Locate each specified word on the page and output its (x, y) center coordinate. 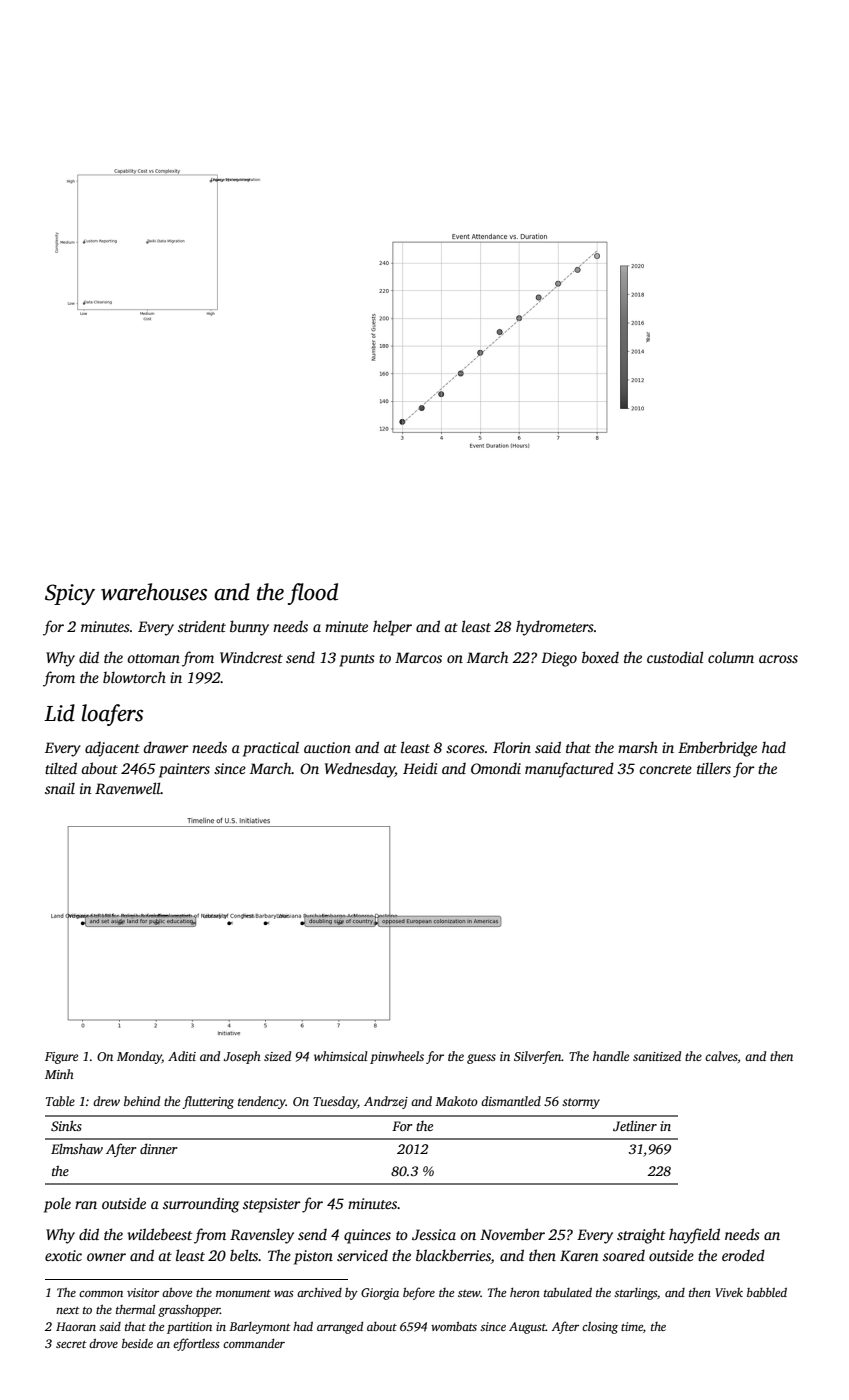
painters (184, 770)
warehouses (154, 592)
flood (313, 594)
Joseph (242, 1057)
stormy (581, 1103)
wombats (454, 1326)
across (778, 659)
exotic (63, 1255)
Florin (512, 747)
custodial (675, 657)
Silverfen (538, 1057)
